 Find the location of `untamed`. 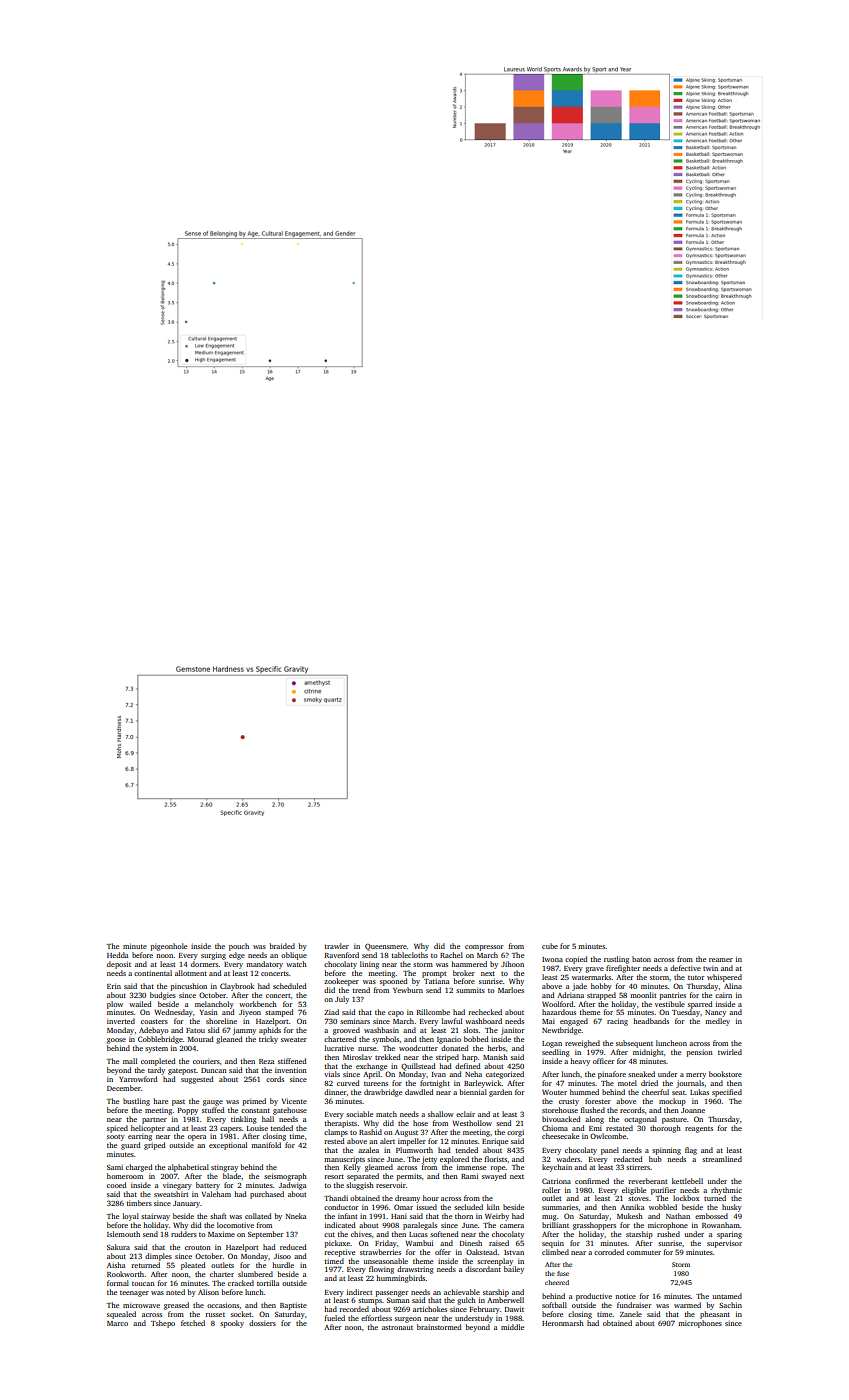

untamed is located at coordinates (727, 1296).
